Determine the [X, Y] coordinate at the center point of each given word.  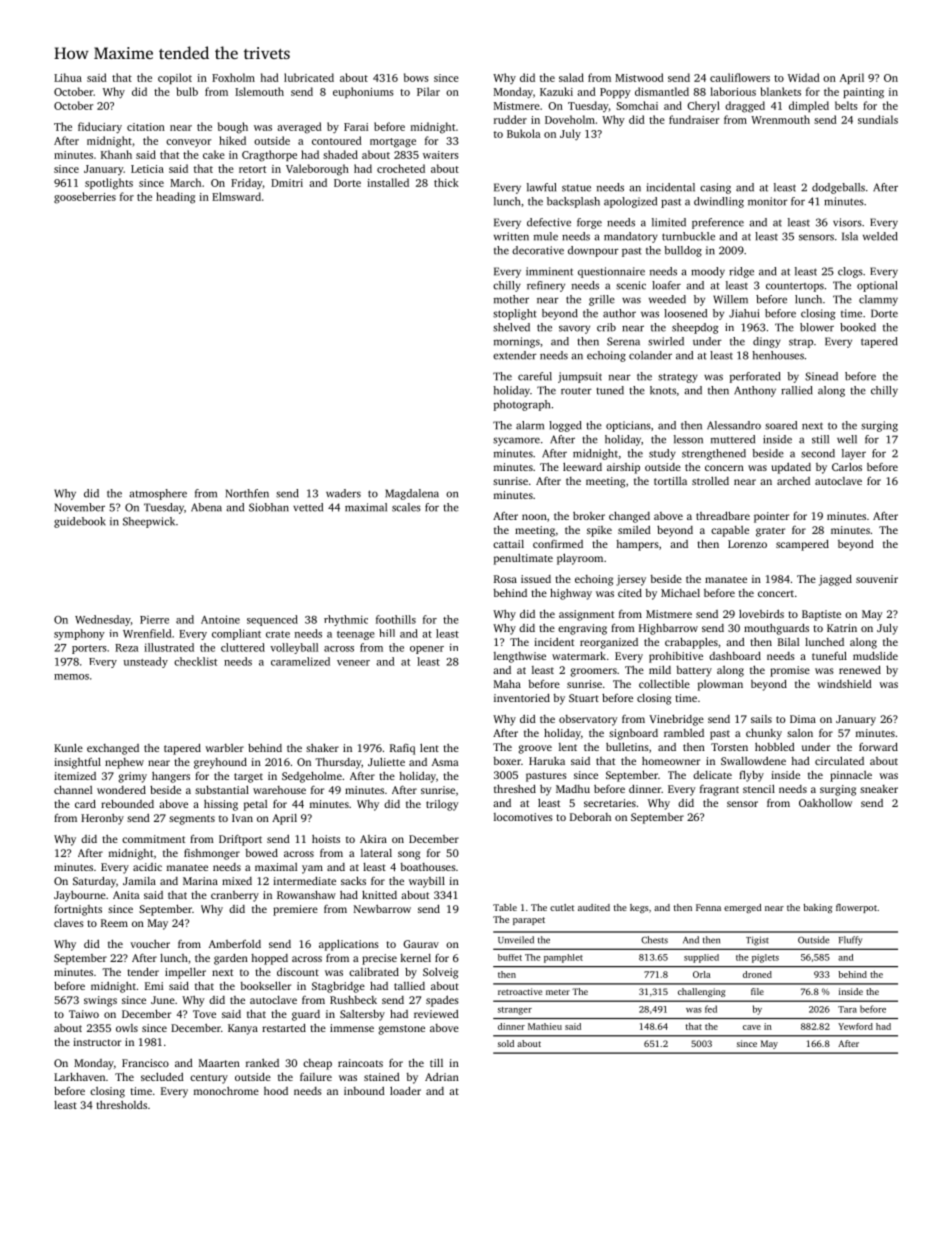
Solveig [440, 973]
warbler [224, 748]
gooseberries [85, 198]
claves [69, 923]
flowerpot [856, 908]
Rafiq [402, 749]
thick [446, 182]
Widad [804, 77]
